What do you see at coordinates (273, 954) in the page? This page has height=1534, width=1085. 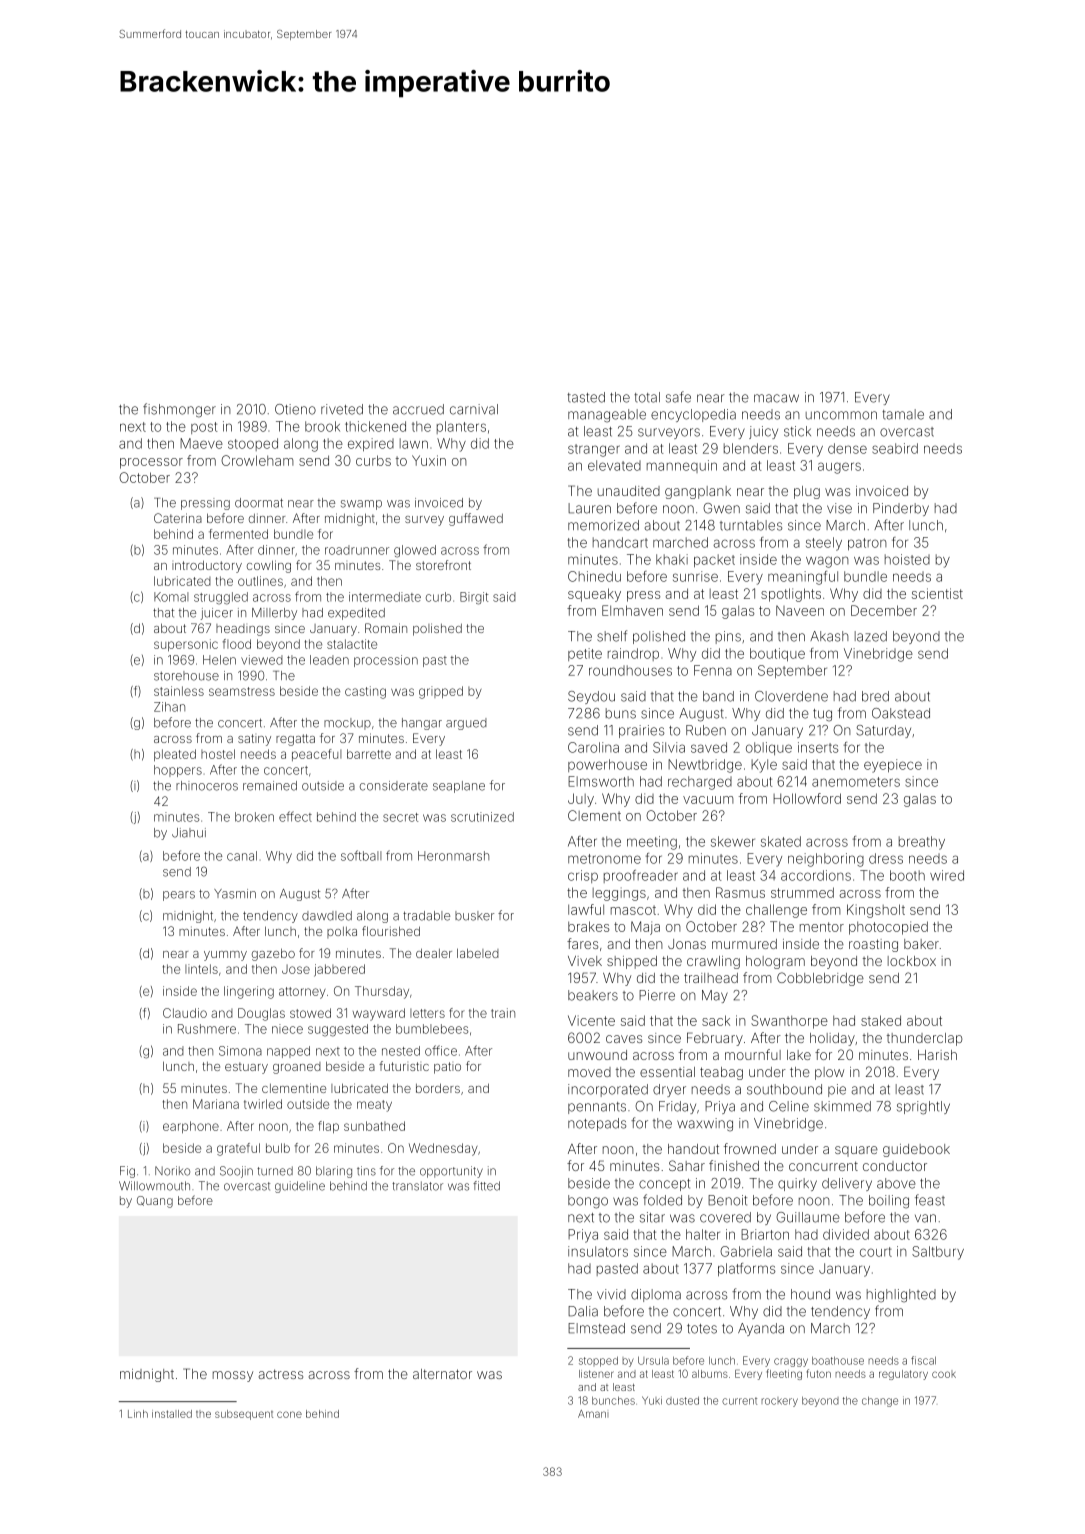 I see `gazebo` at bounding box center [273, 954].
